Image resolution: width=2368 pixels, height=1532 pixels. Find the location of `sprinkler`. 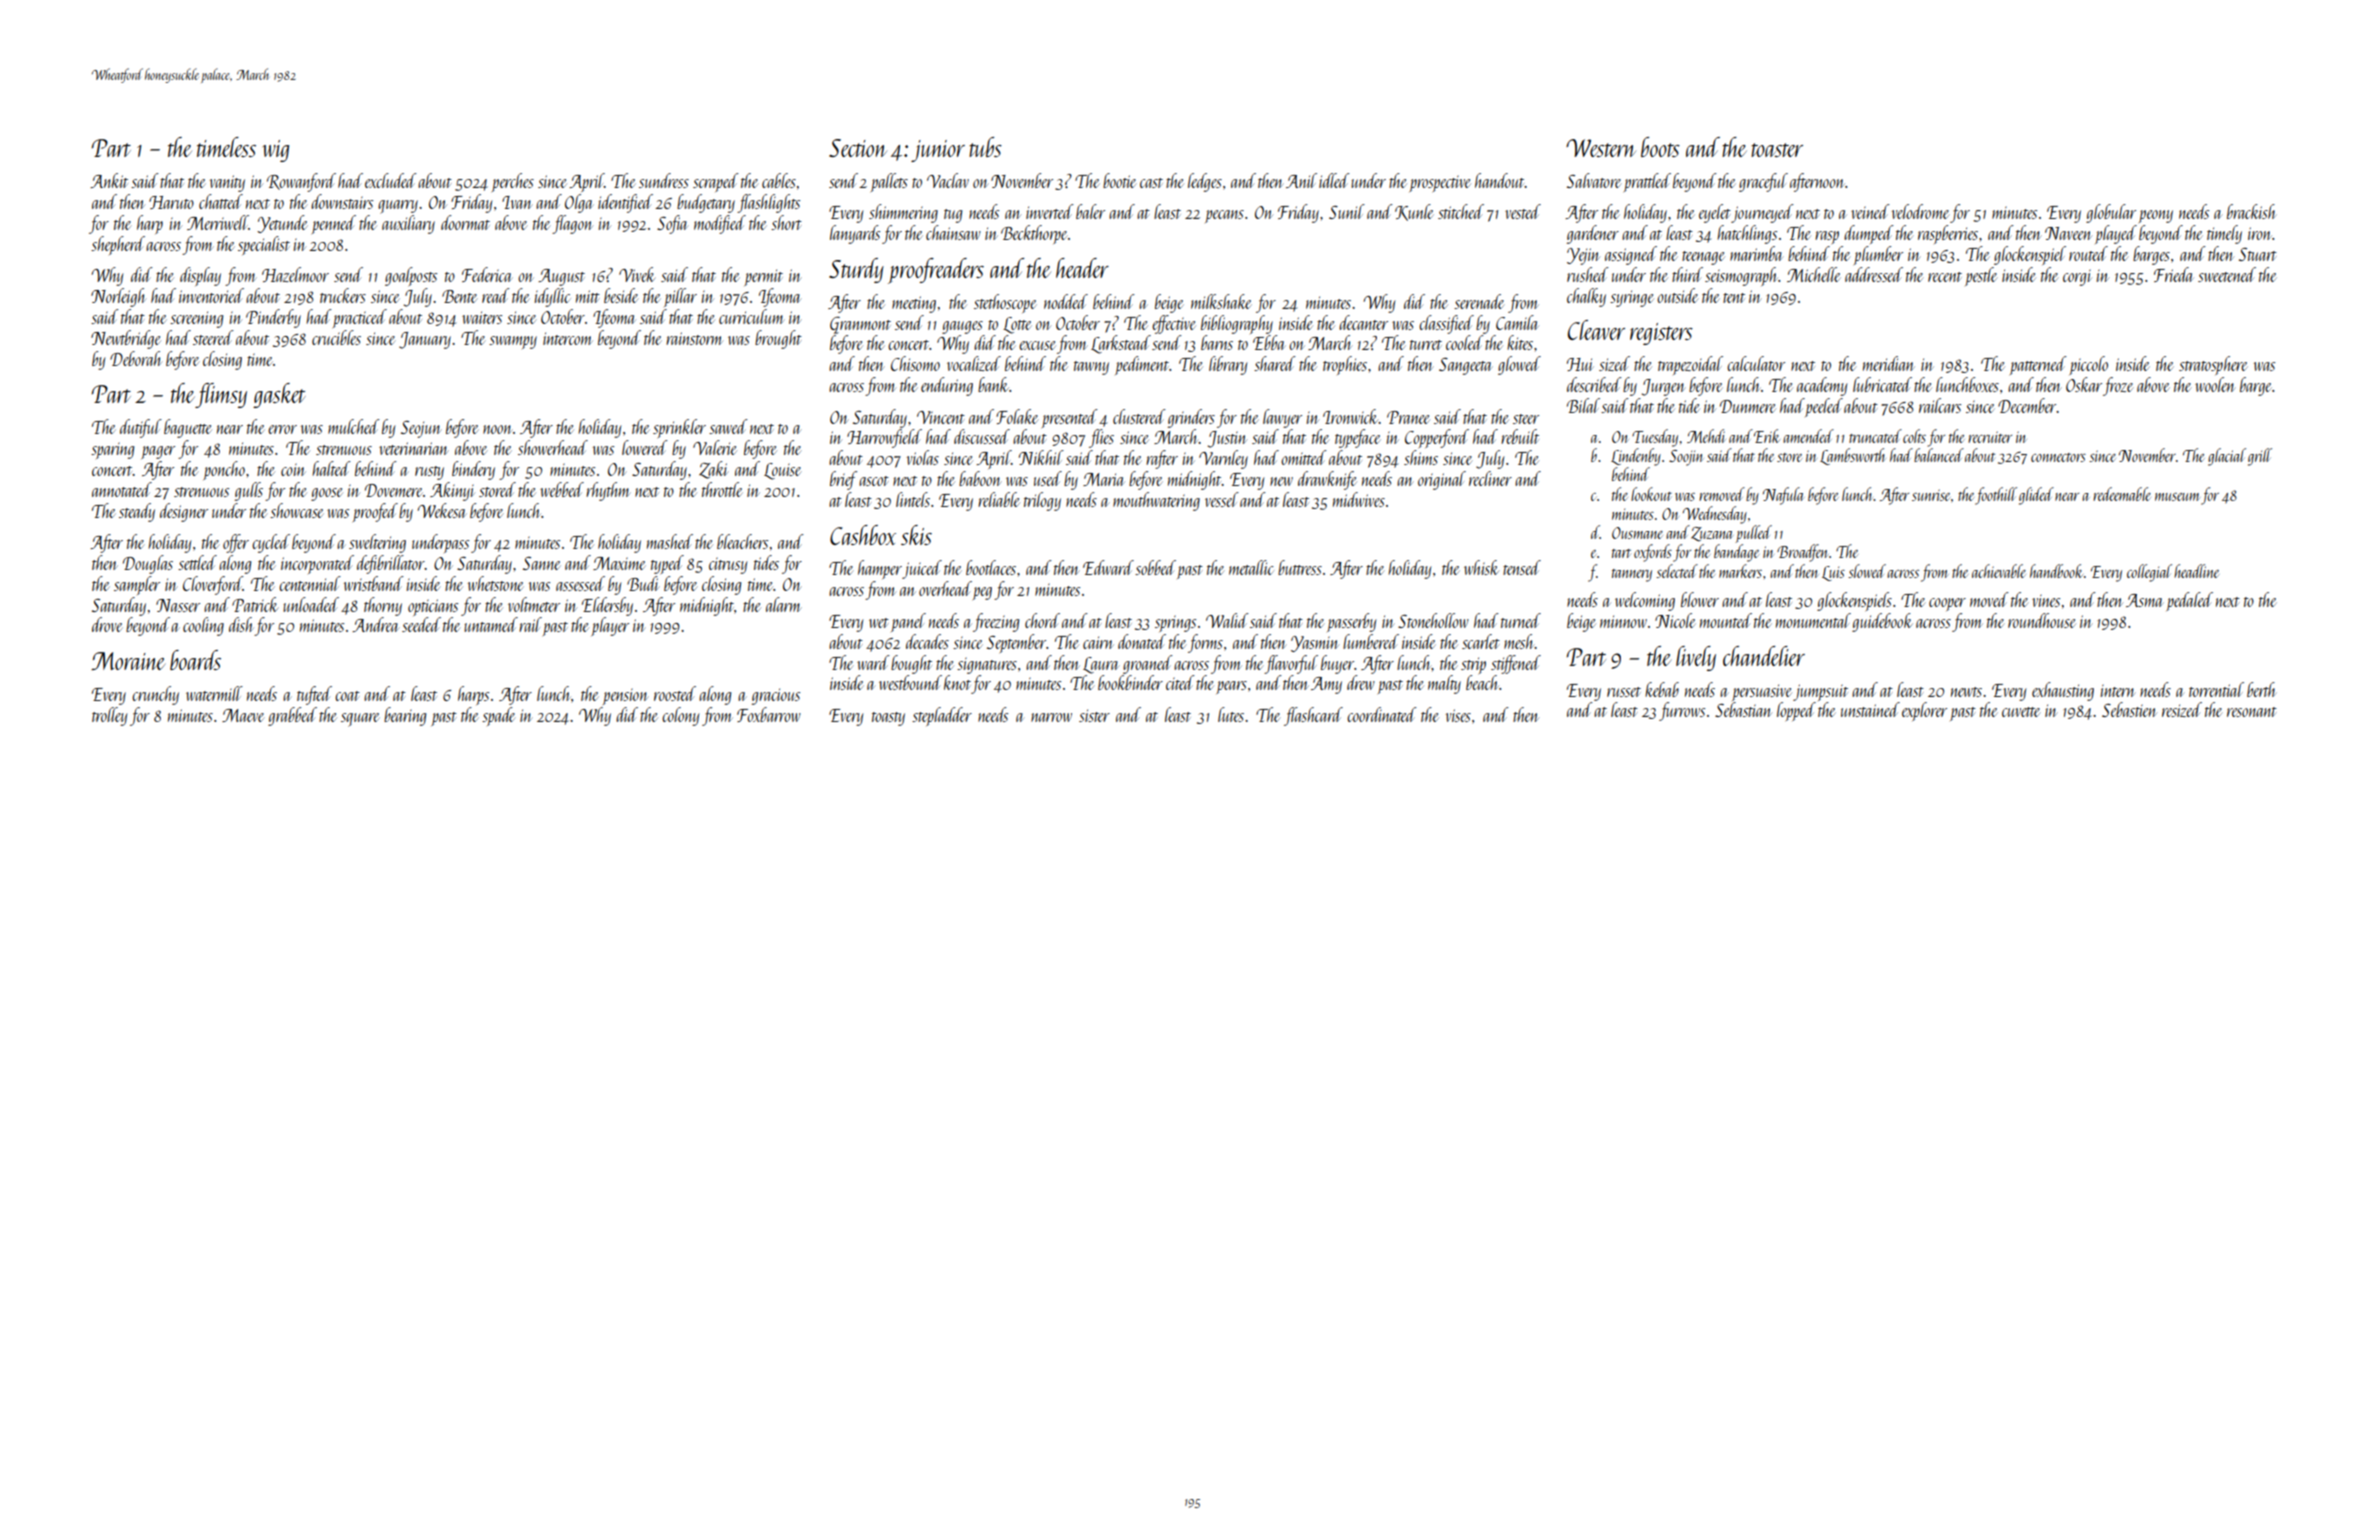

sprinkler is located at coordinates (679, 428).
